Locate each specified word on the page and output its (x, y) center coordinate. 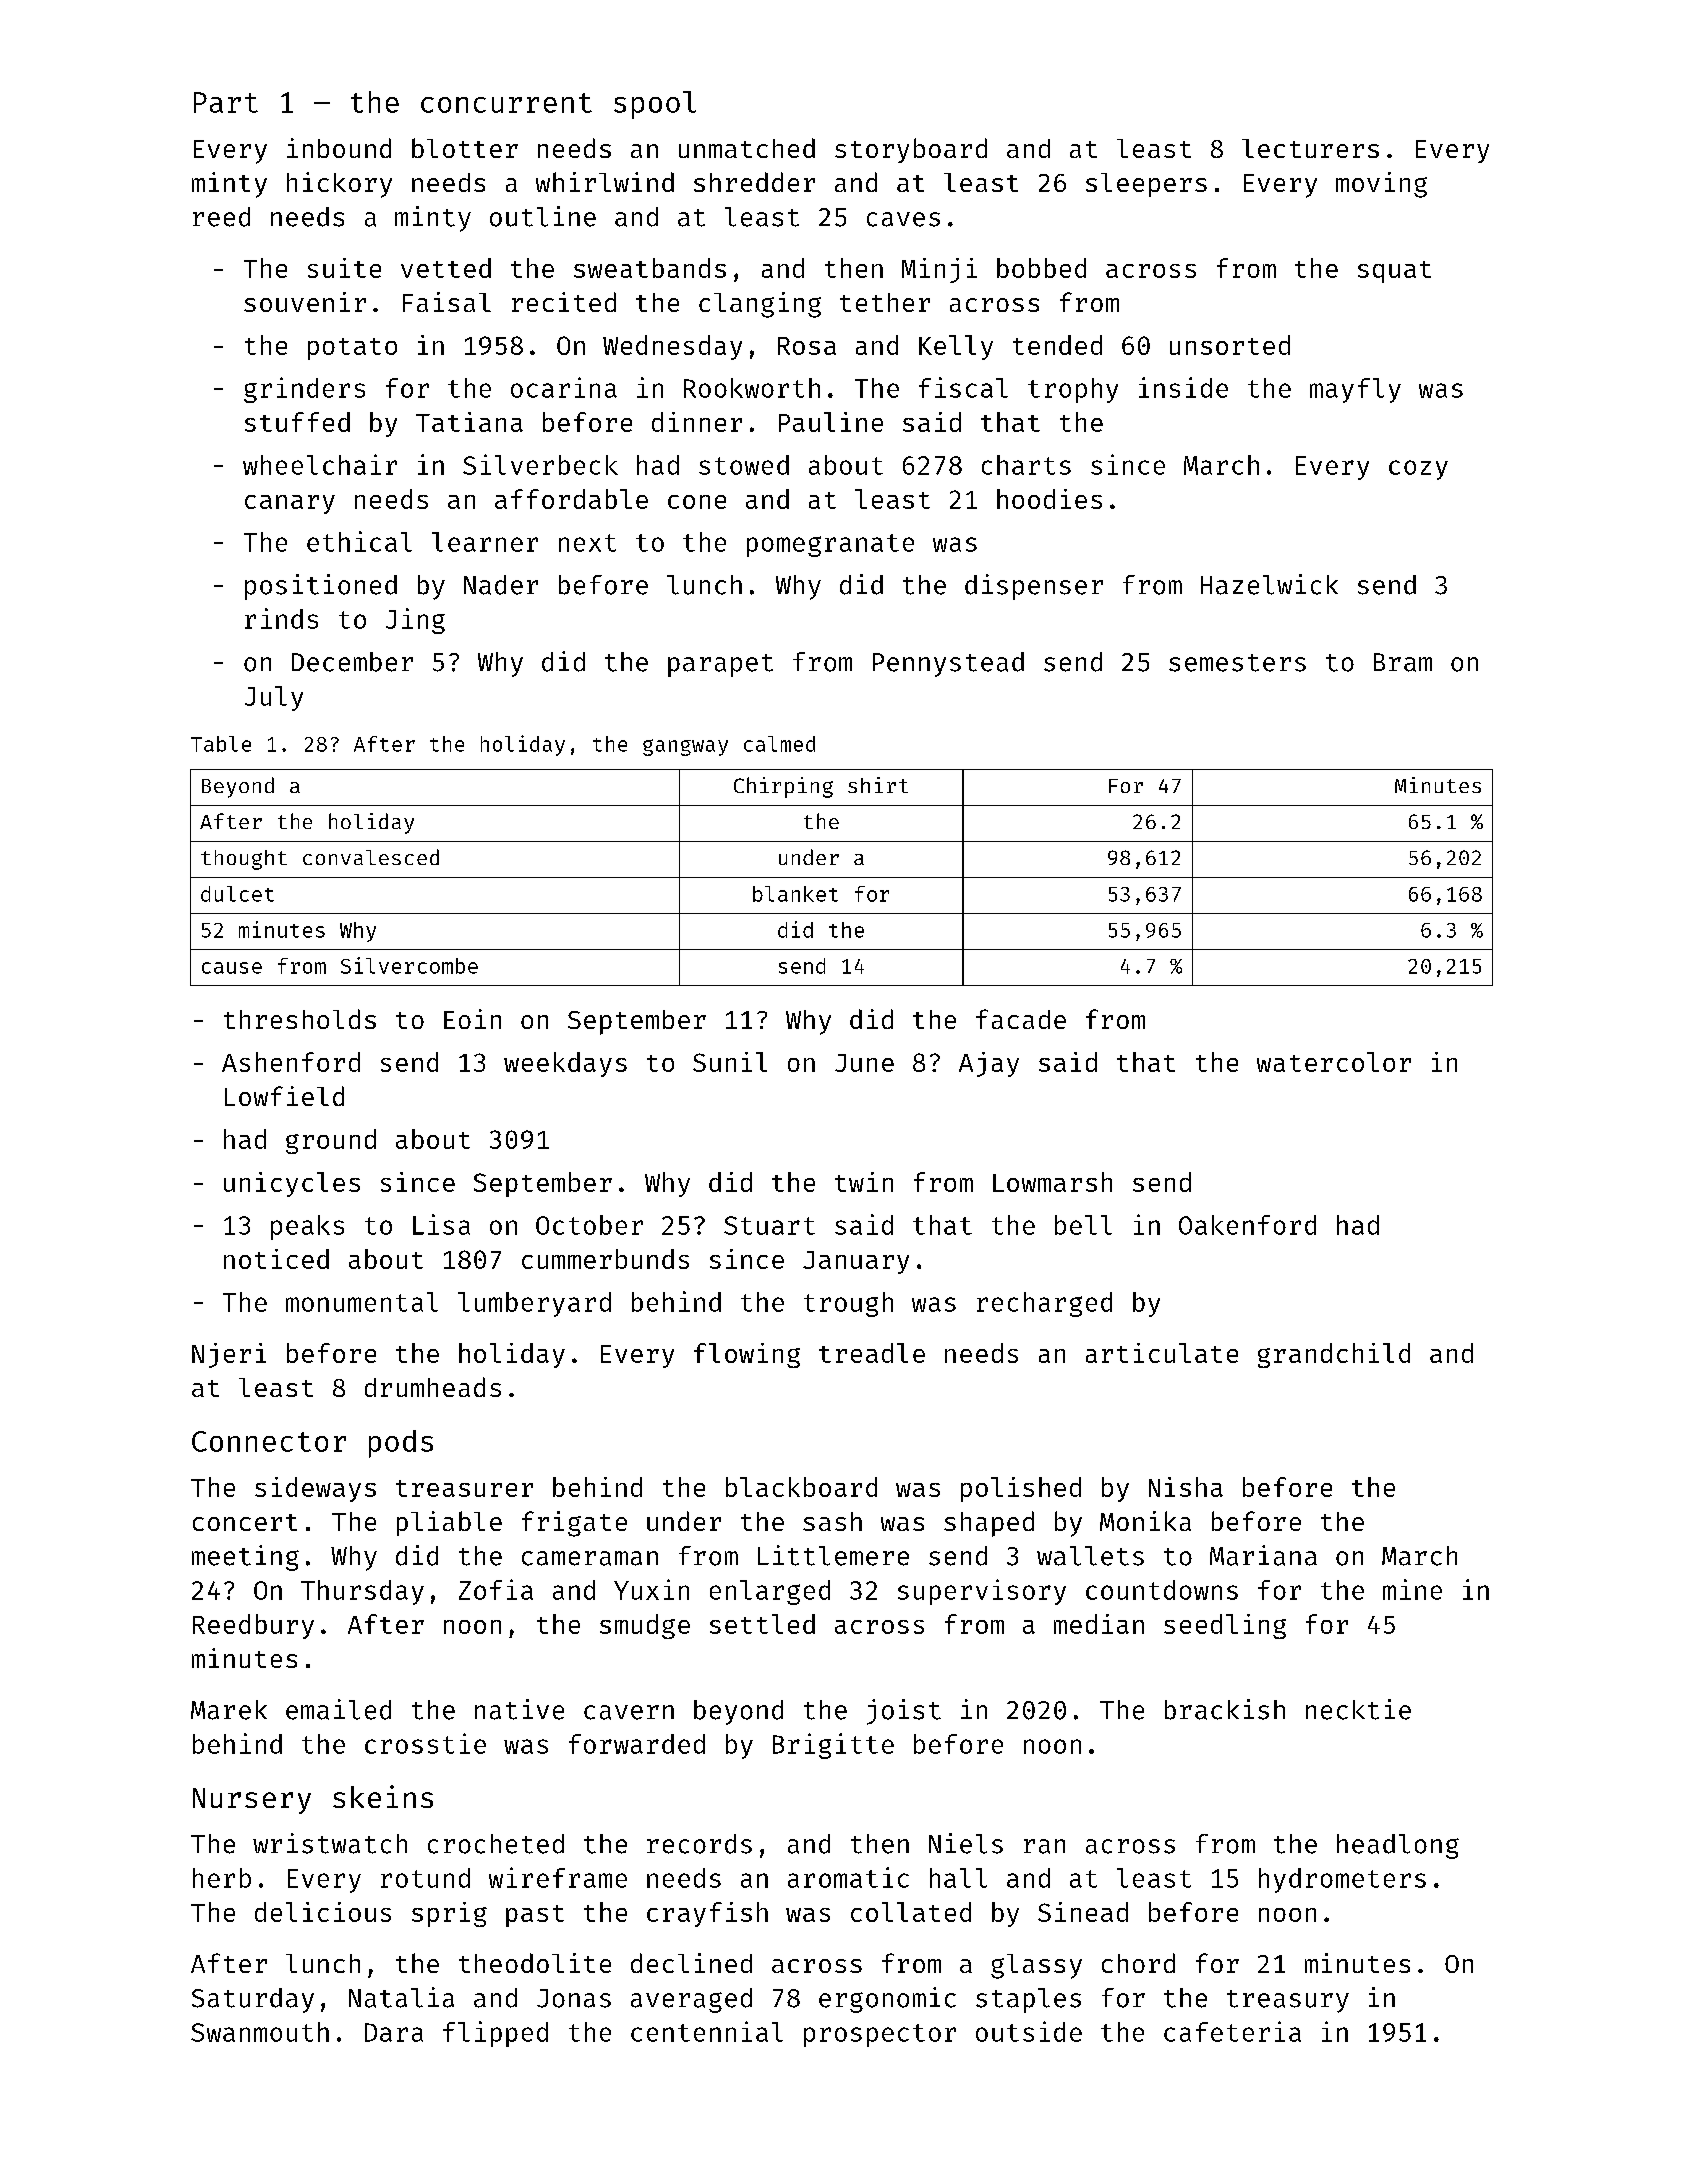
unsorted (1230, 345)
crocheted (496, 1844)
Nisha (1186, 1487)
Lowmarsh (1052, 1182)
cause (232, 968)
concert (245, 1522)
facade (1021, 1019)
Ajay (989, 1064)
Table (221, 744)
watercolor (1334, 1062)
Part (226, 102)
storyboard (911, 150)
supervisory (982, 1592)
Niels (966, 1843)
